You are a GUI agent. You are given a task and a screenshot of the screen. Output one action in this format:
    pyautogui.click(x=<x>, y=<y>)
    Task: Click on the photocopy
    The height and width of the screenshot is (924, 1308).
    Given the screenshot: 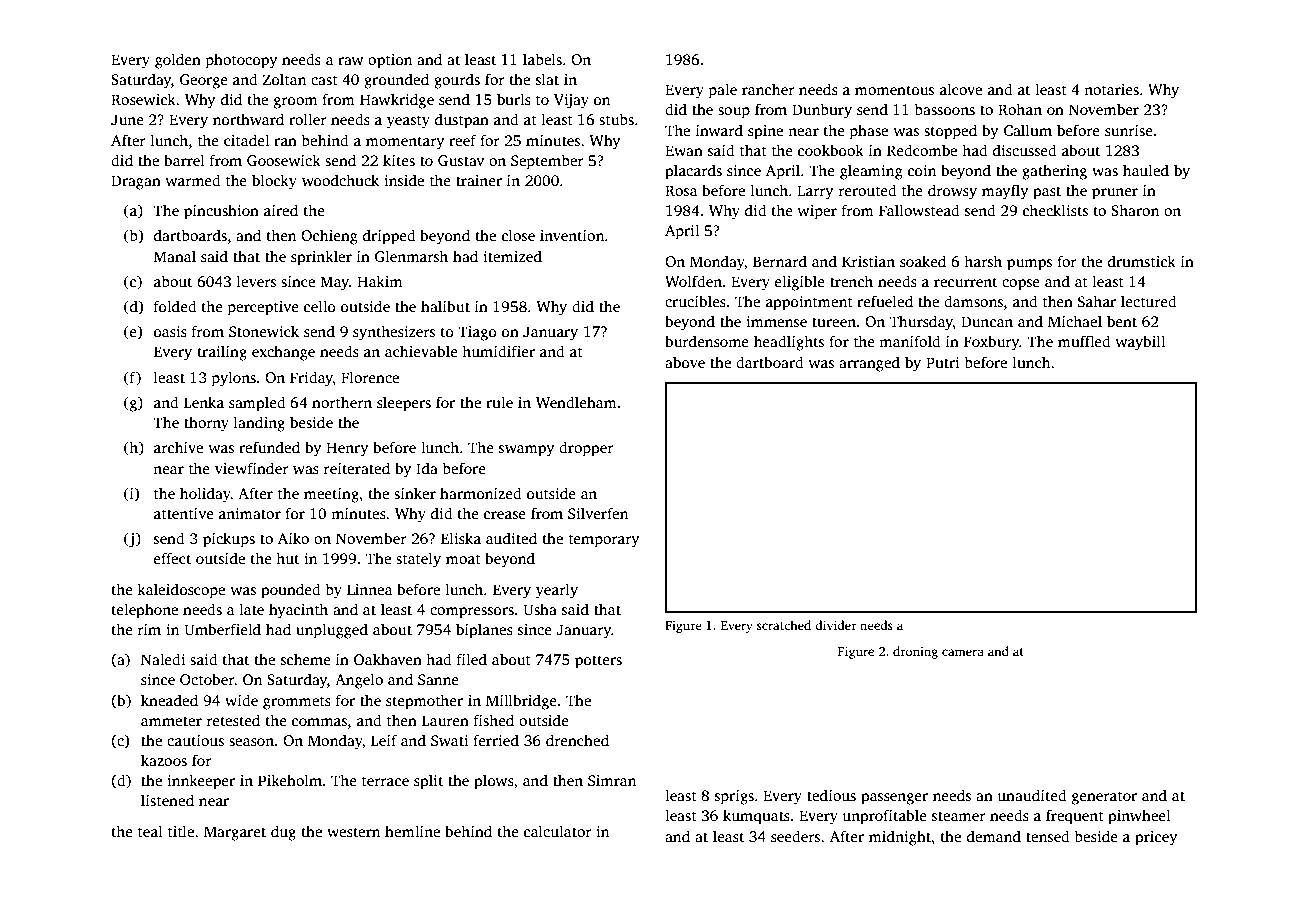 What is the action you would take?
    pyautogui.click(x=241, y=61)
